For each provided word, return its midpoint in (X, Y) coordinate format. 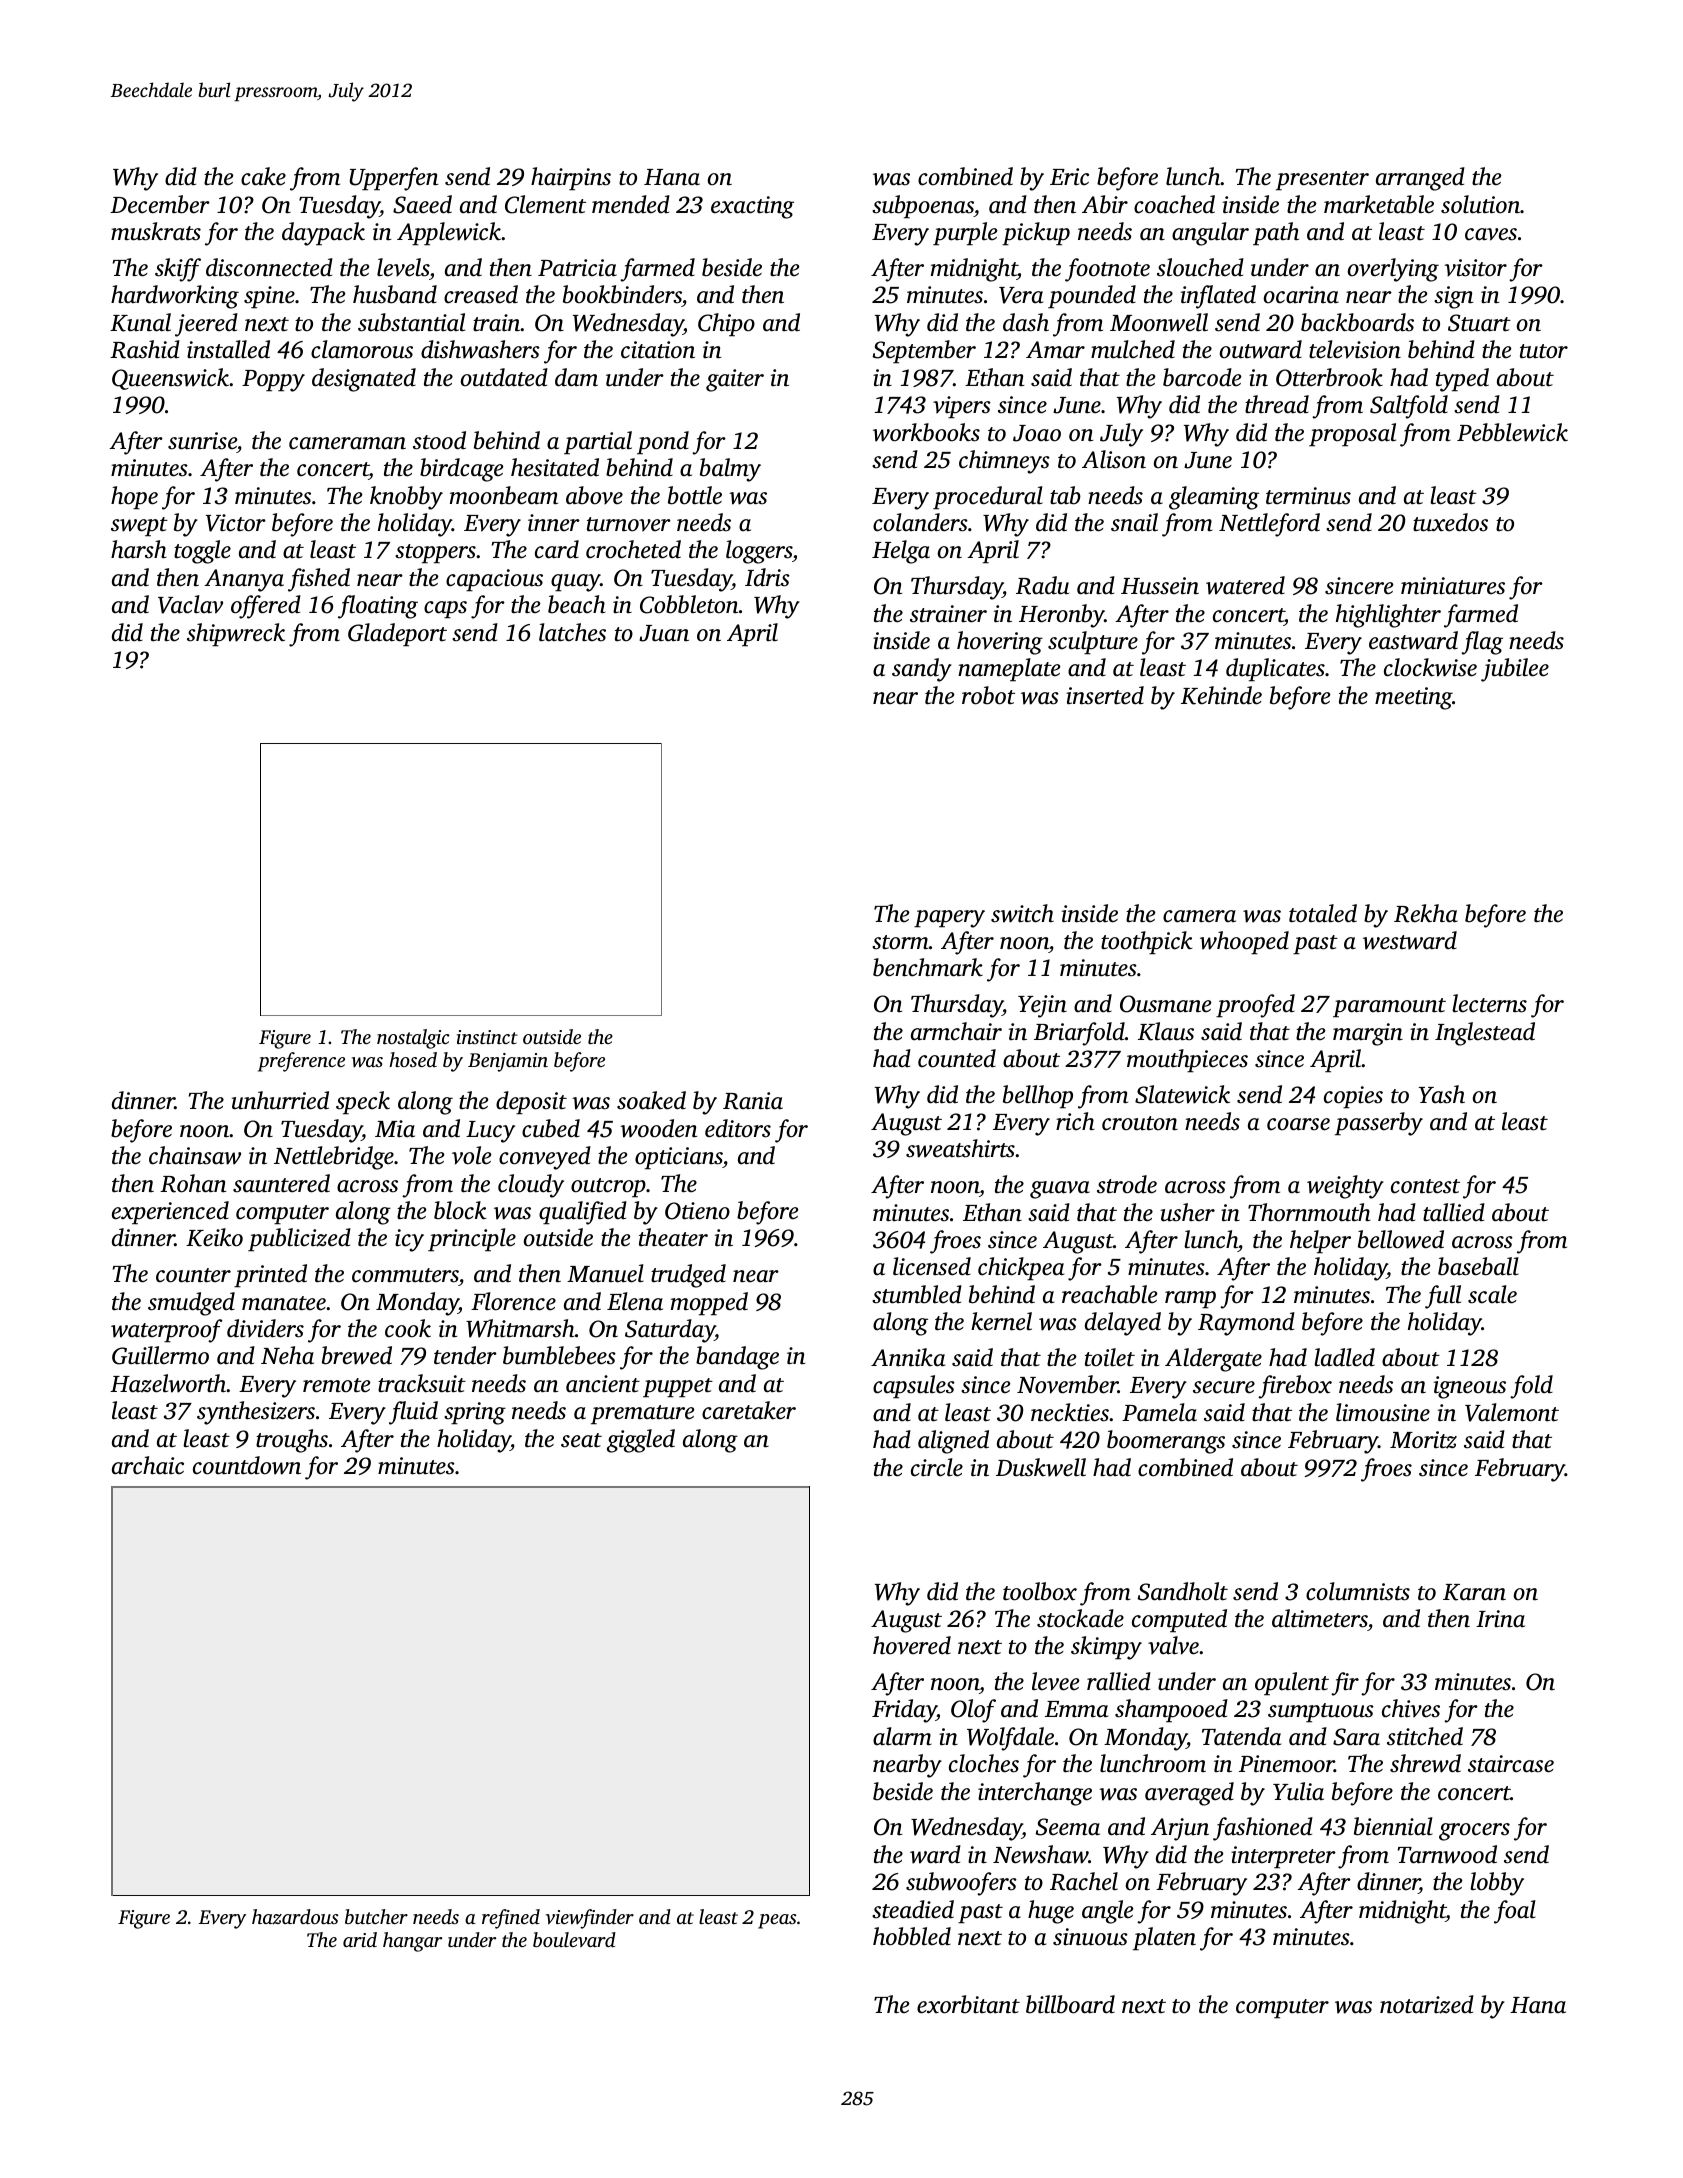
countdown (247, 1465)
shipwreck (236, 635)
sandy (922, 670)
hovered (912, 1645)
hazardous (295, 1917)
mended (631, 204)
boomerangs (1166, 1442)
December (160, 204)
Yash (1442, 1094)
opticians (679, 1158)
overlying (1393, 270)
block (460, 1210)
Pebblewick (1512, 432)
